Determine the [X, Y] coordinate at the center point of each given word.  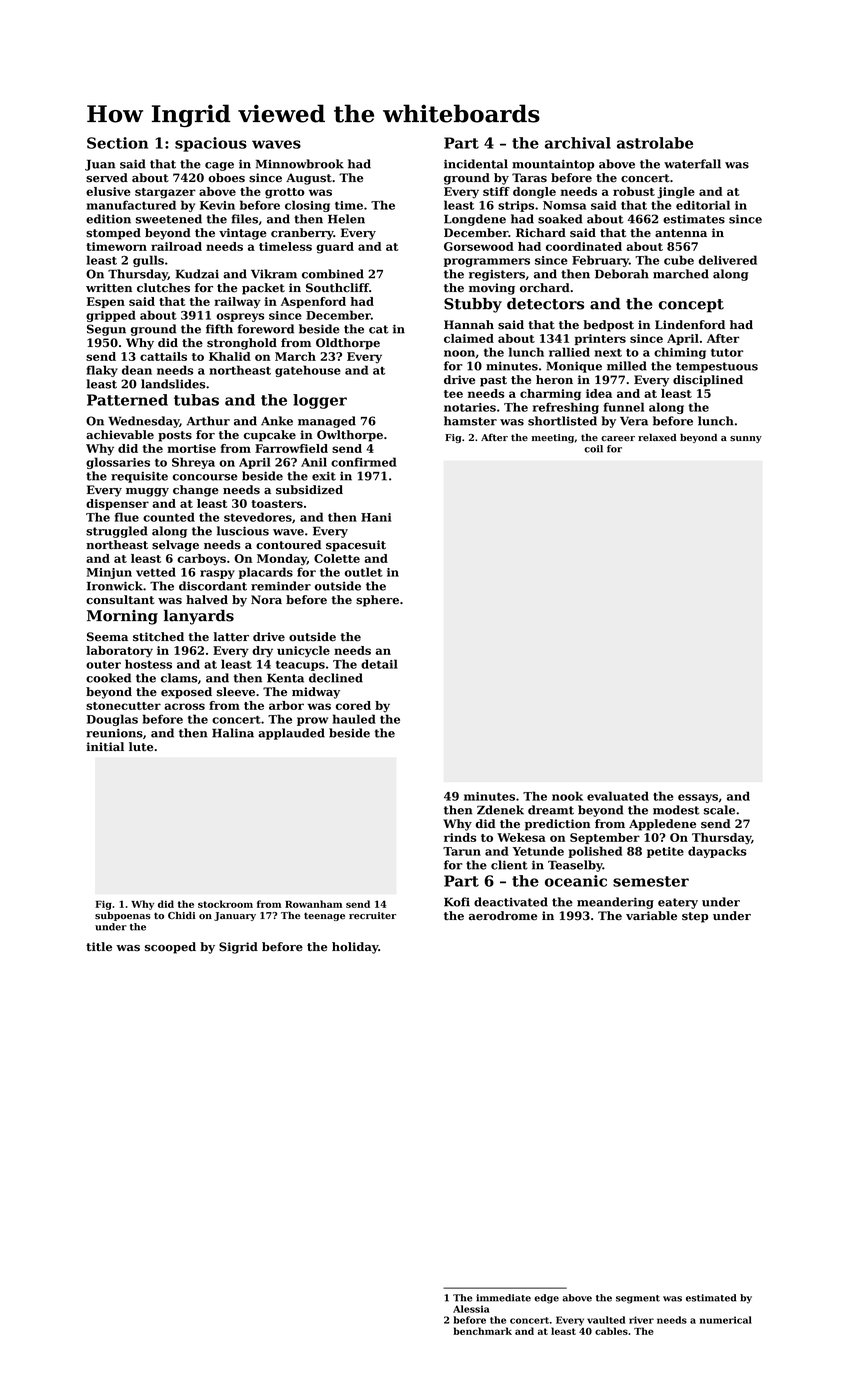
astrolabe [655, 143]
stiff [496, 191]
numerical [726, 1320]
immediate [503, 1298]
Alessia [471, 1309]
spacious [211, 144]
